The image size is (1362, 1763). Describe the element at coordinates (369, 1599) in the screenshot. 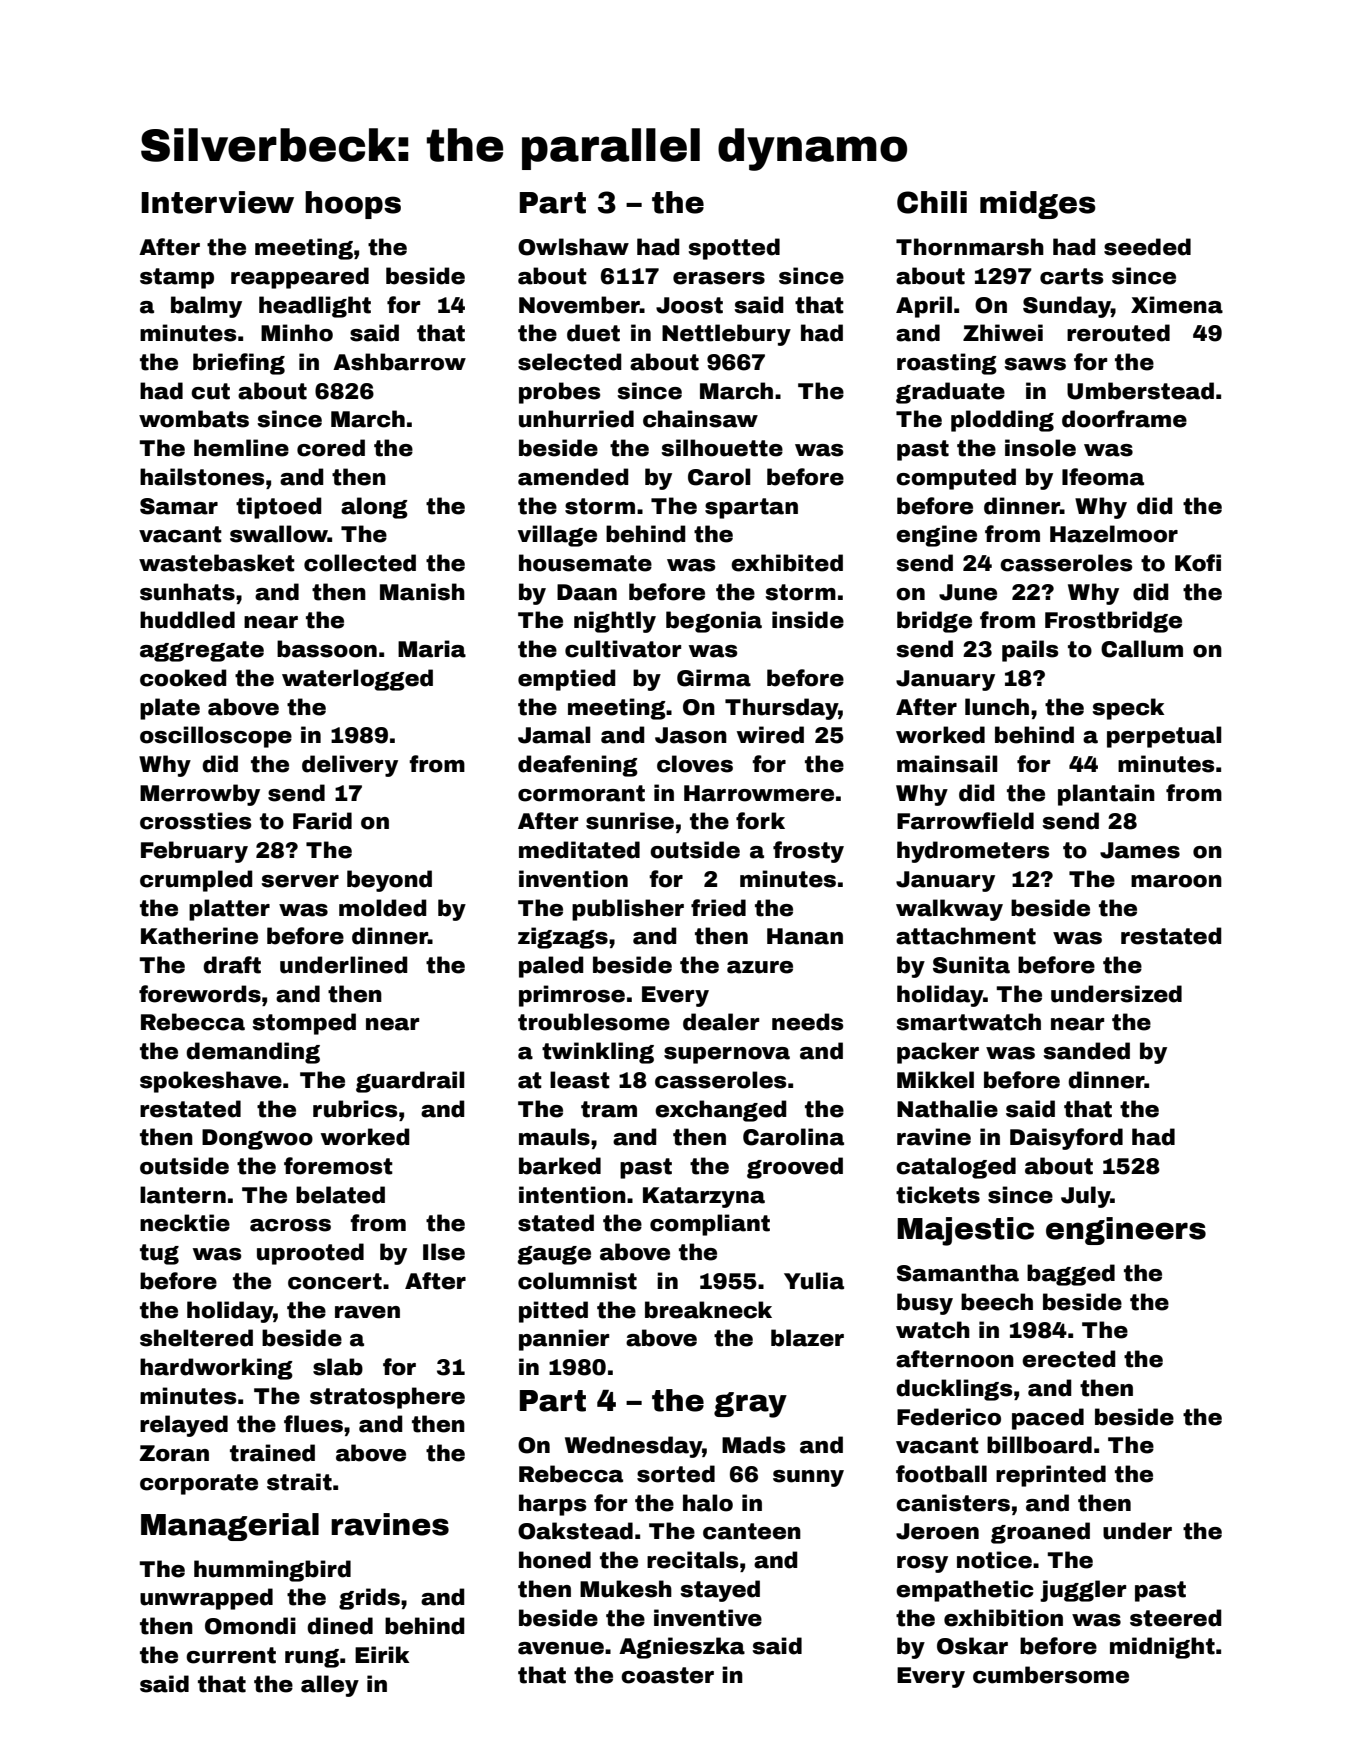

I see `grids` at that location.
